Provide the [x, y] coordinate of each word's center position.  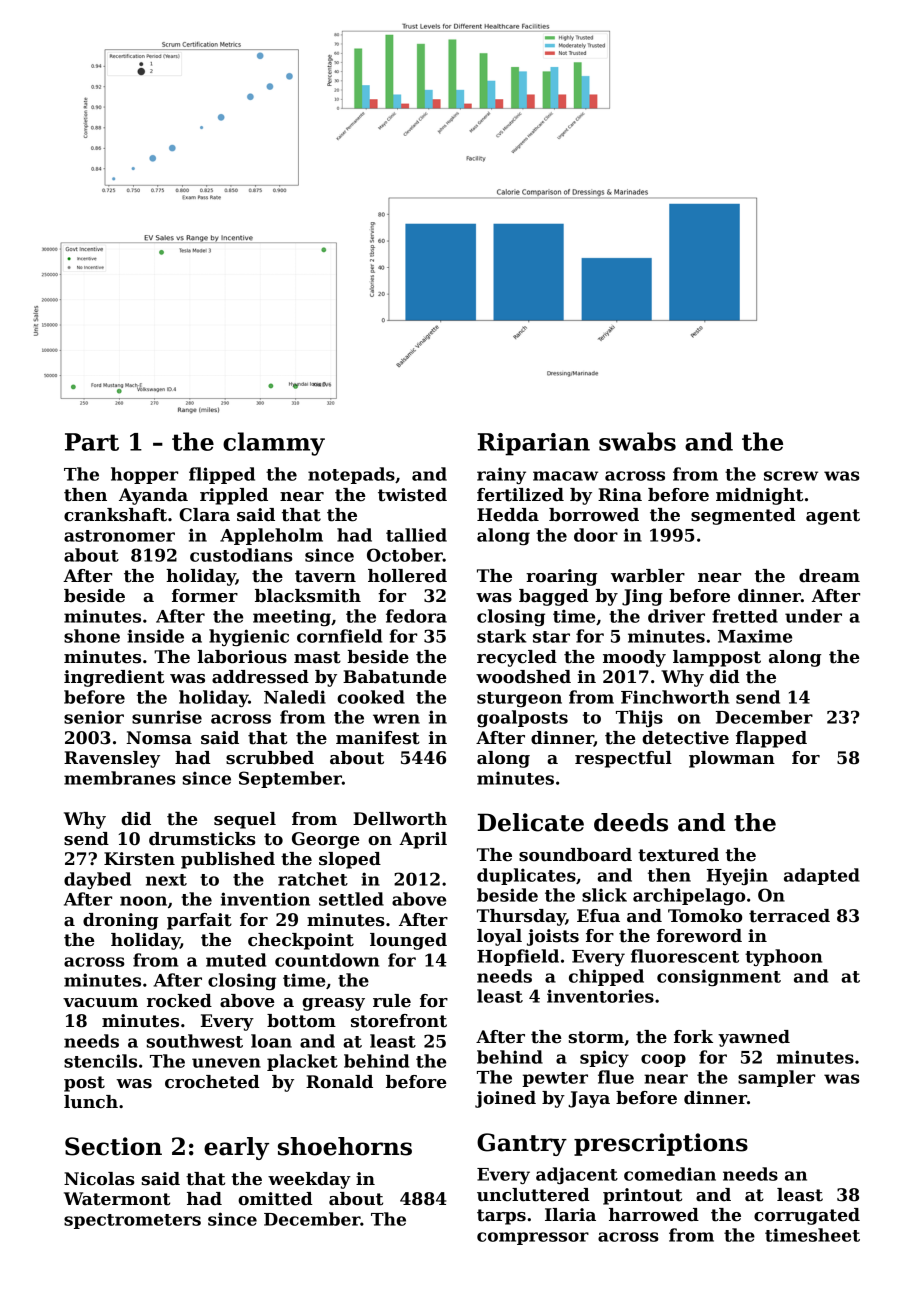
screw [791, 476]
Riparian [534, 444]
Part [92, 442]
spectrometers [132, 1221]
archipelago [689, 897]
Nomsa [159, 738]
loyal [499, 937]
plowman [732, 759]
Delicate [530, 822]
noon [143, 901]
